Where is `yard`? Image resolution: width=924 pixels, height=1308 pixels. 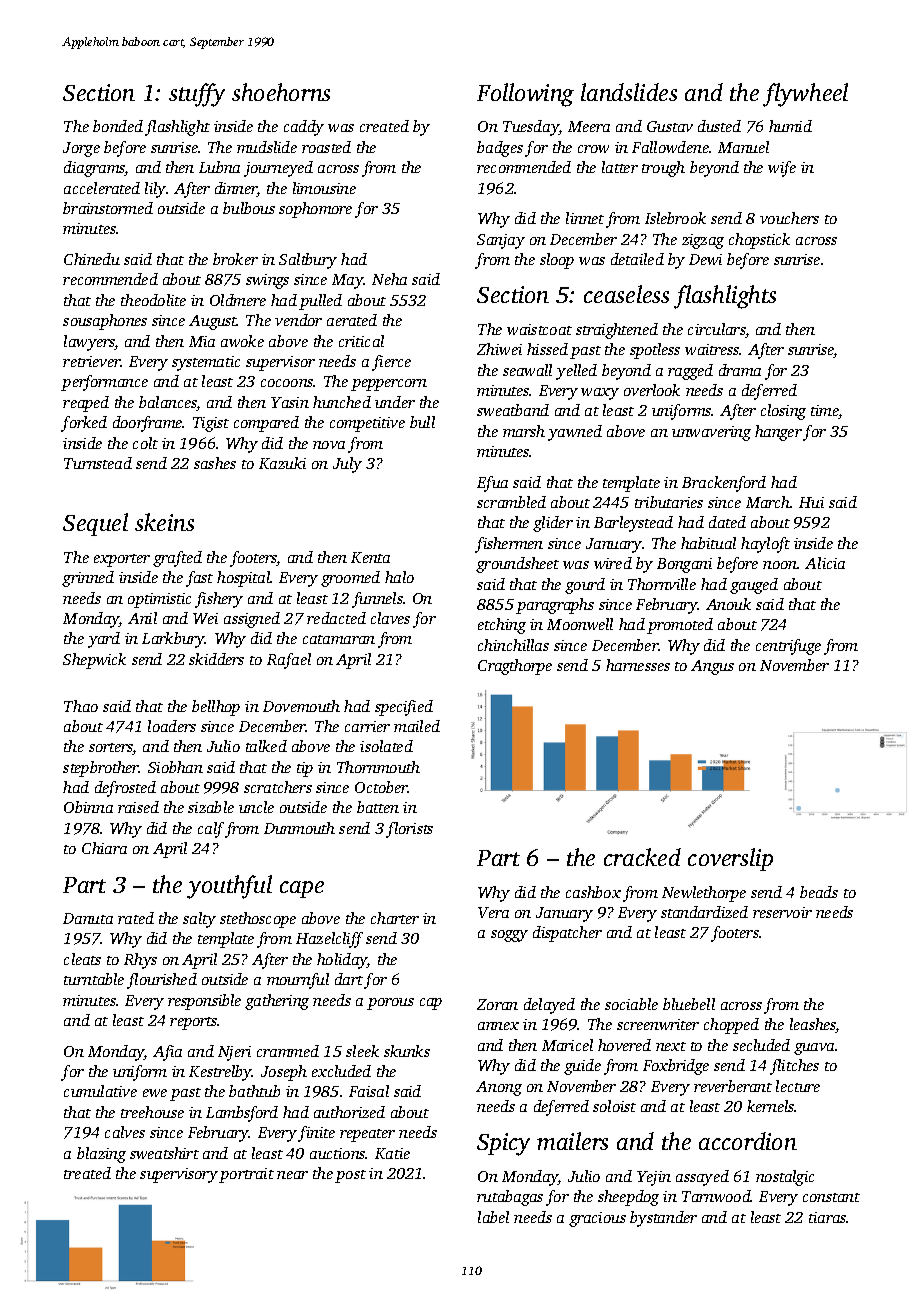 yard is located at coordinates (104, 640).
